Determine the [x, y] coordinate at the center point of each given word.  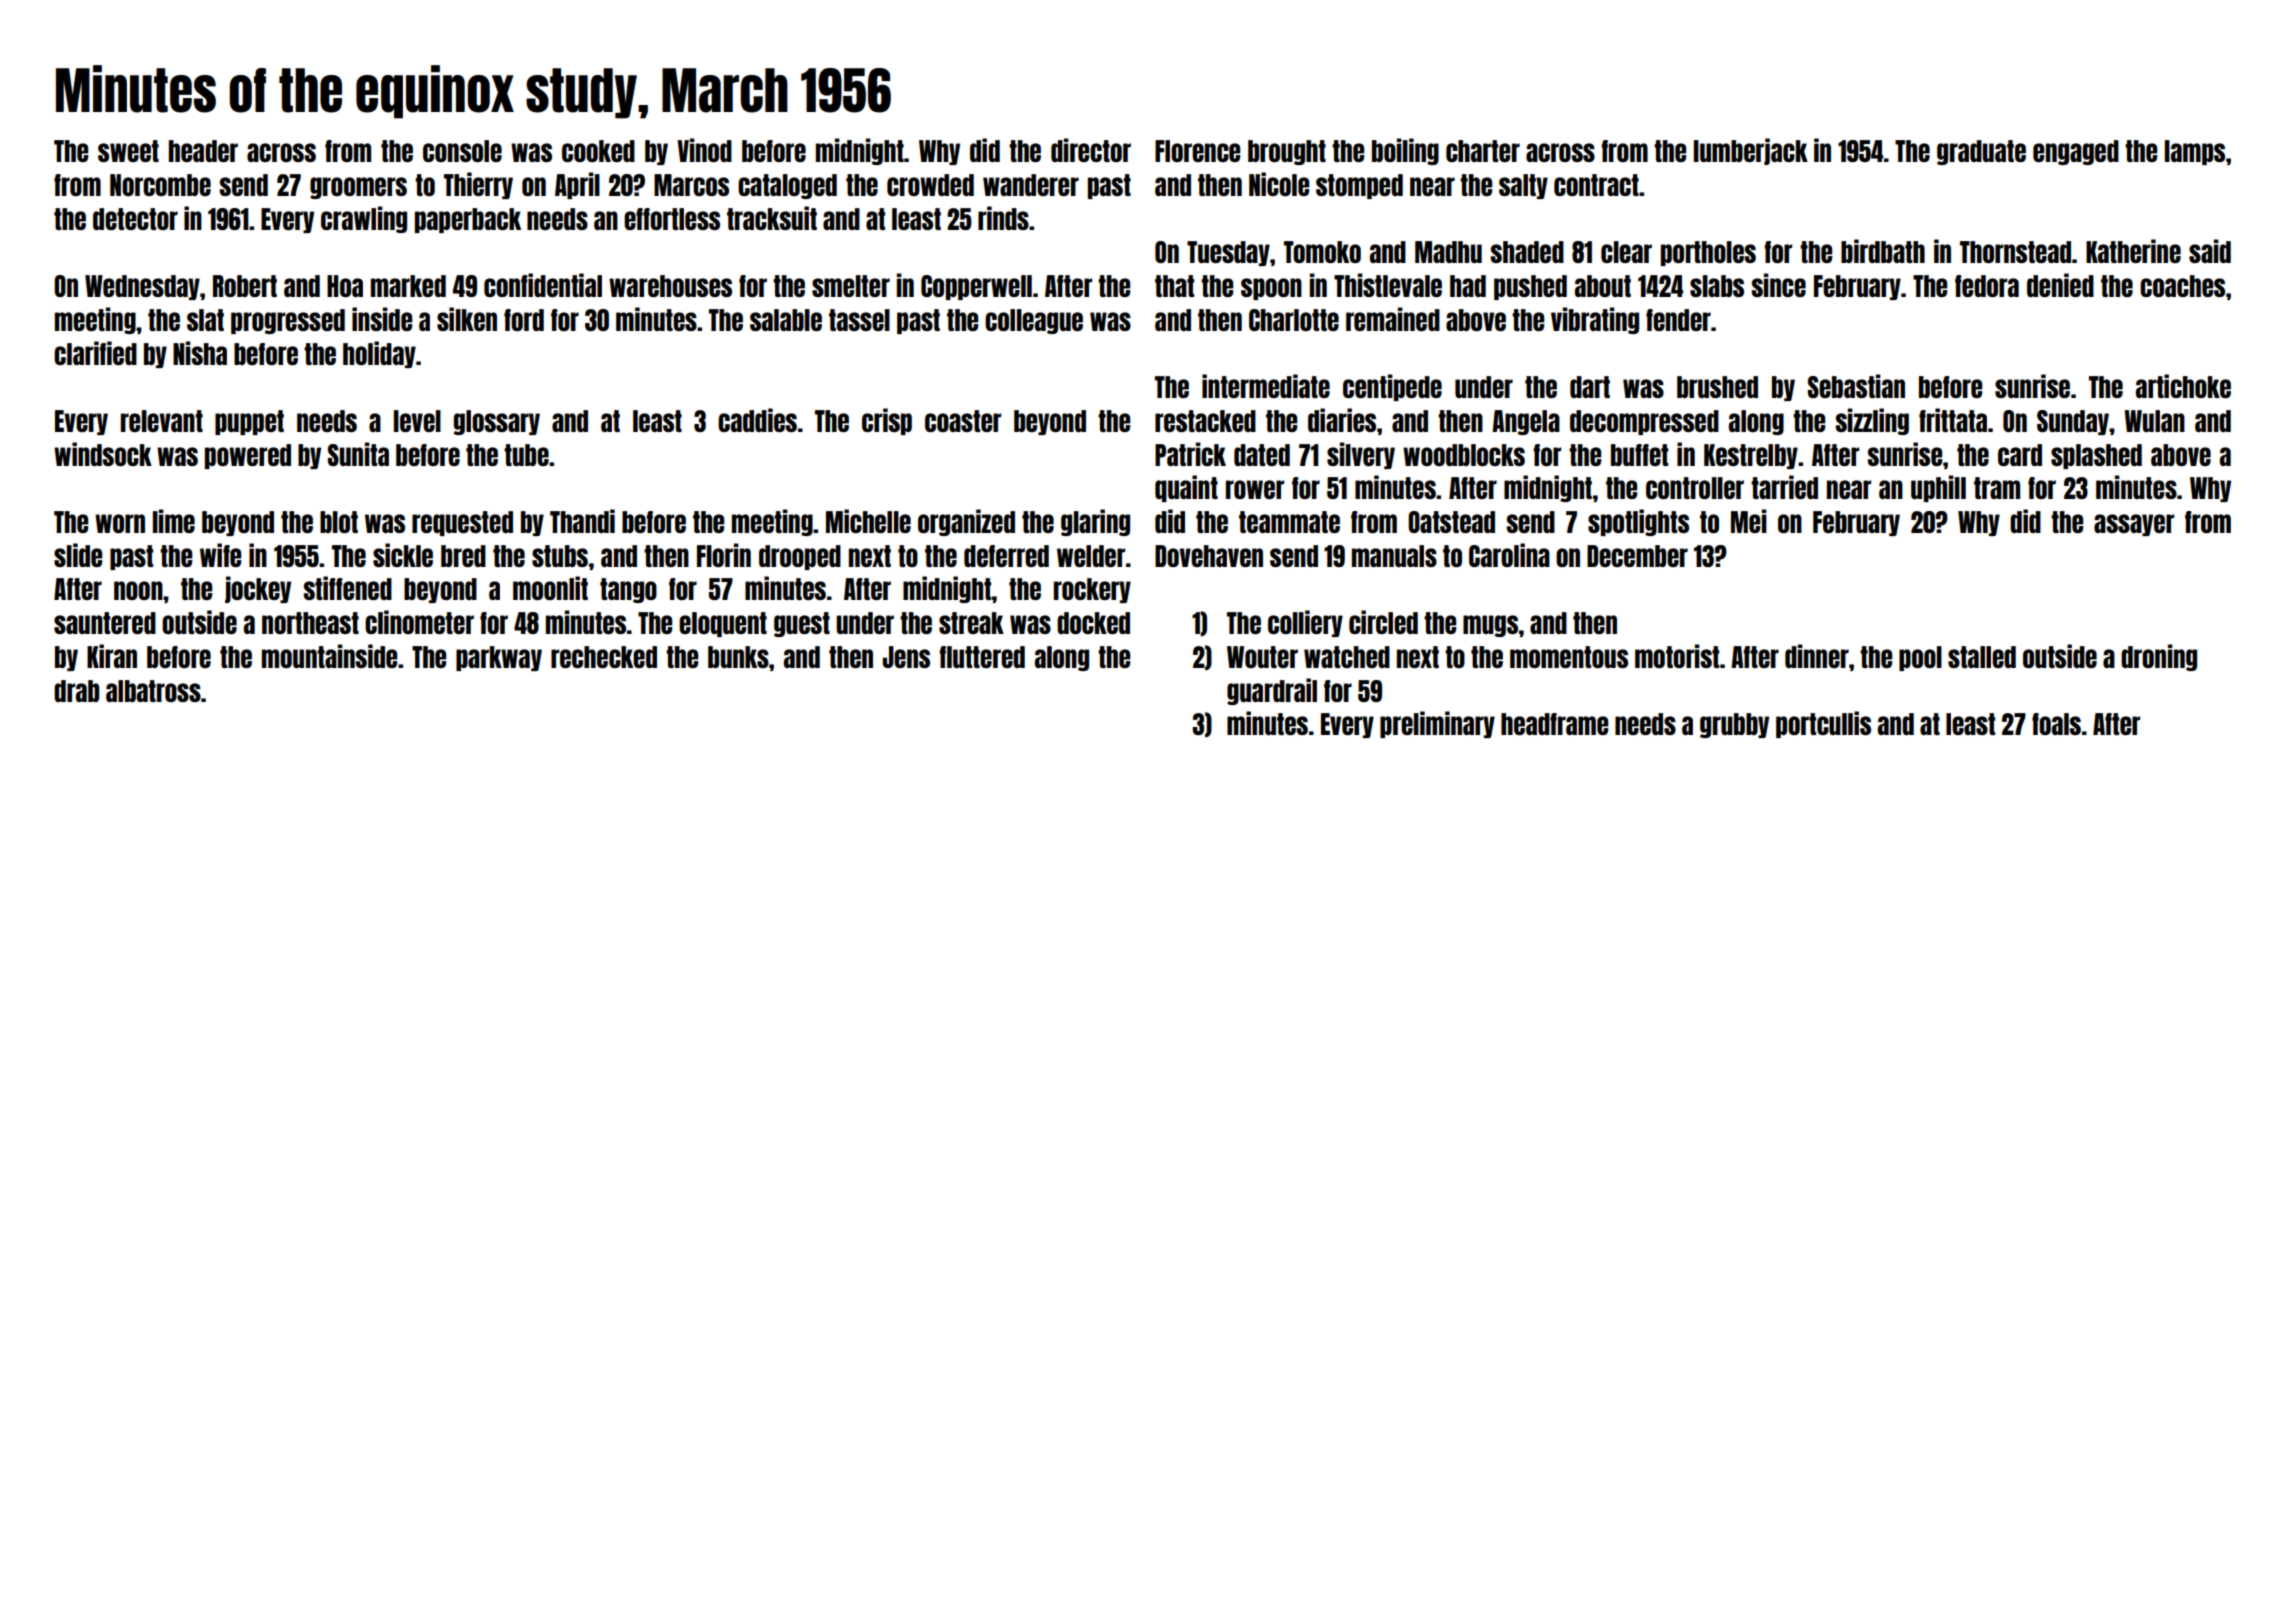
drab [76, 691]
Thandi [582, 521]
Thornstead [2015, 252]
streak [971, 623]
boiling [1405, 151]
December [1637, 556]
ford [524, 320]
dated [1262, 455]
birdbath [1883, 251]
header [203, 151]
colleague [1034, 321]
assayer [2134, 525]
